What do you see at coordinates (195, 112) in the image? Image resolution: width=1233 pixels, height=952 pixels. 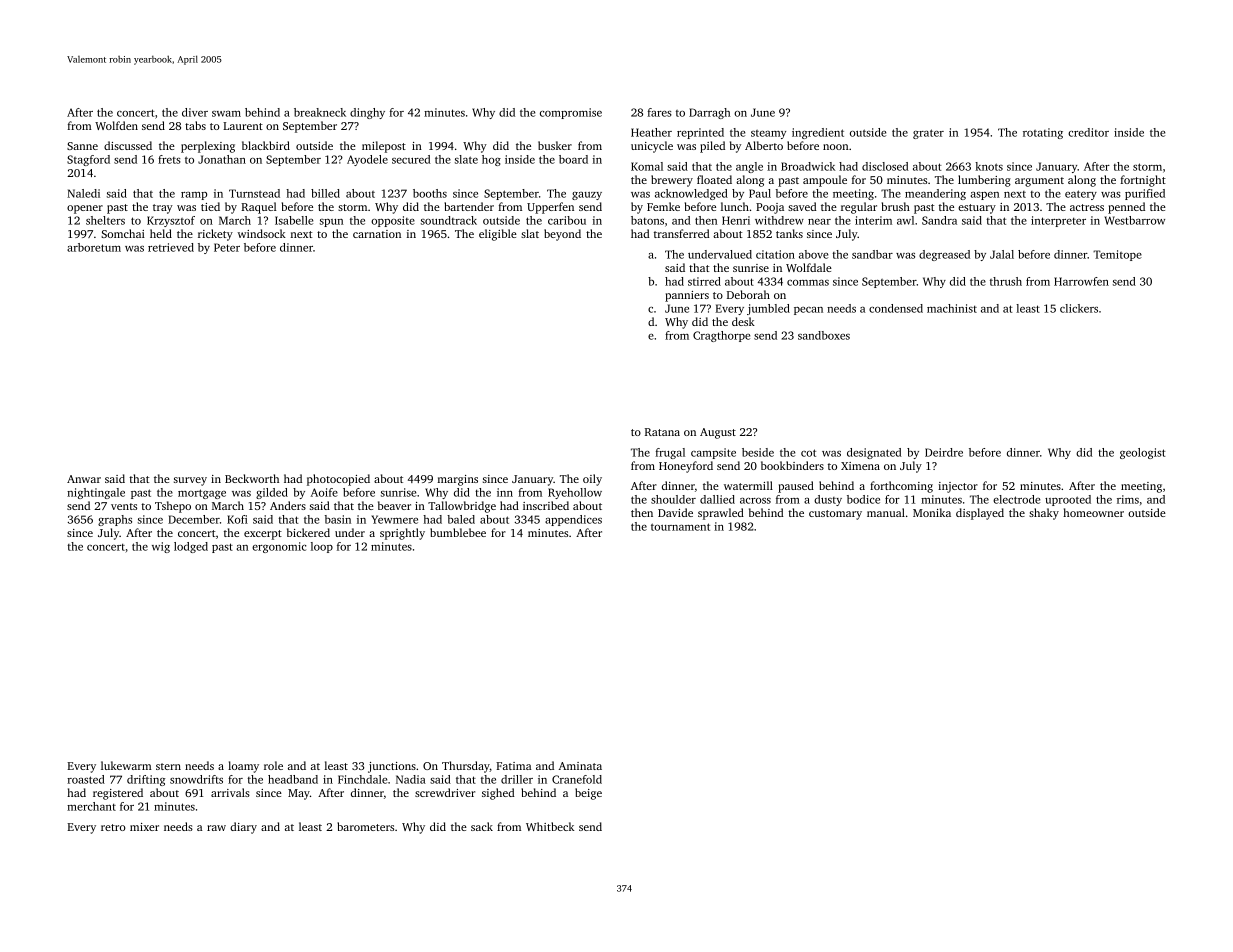 I see `diver` at bounding box center [195, 112].
